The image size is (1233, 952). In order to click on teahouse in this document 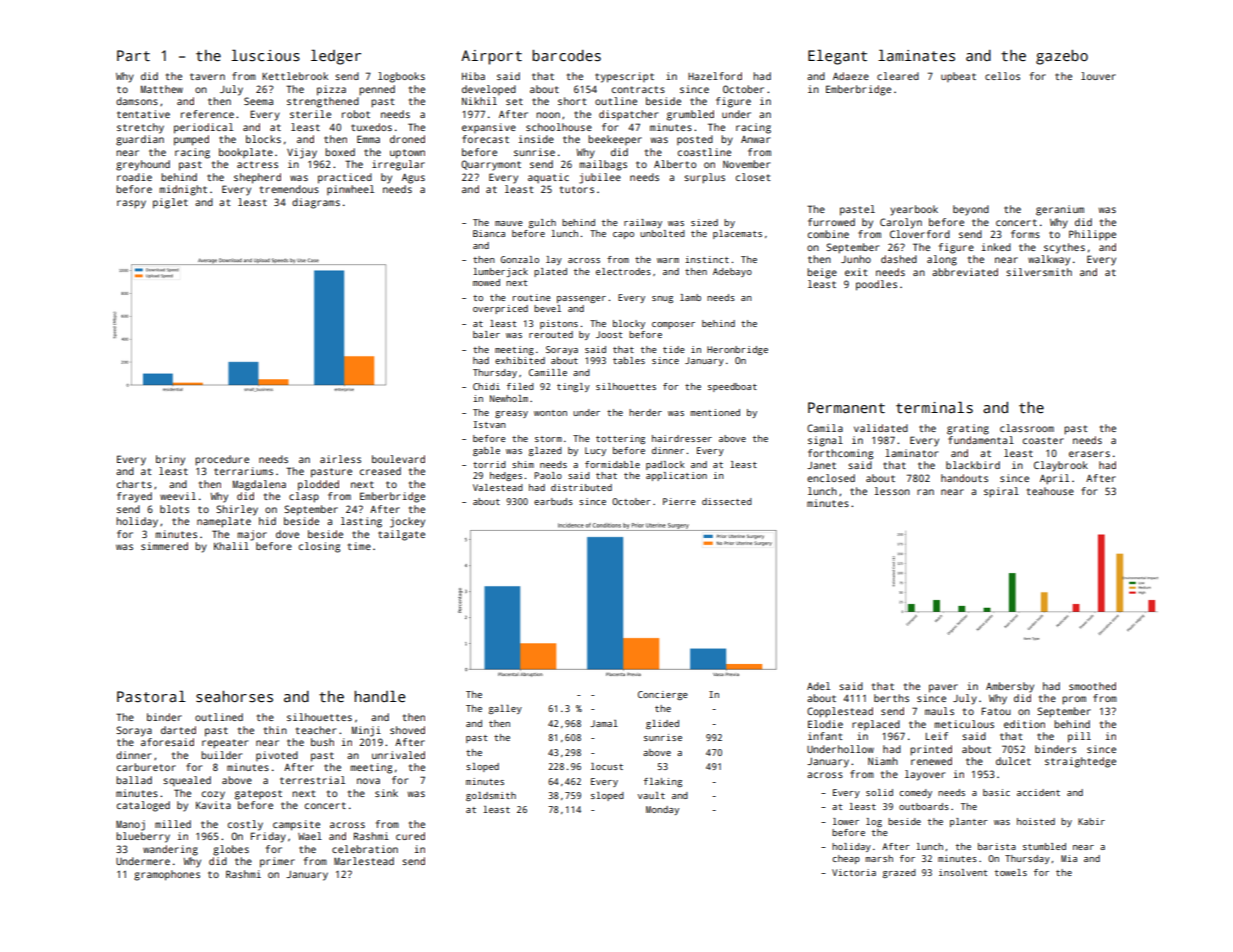, I will do `click(1050, 491)`.
